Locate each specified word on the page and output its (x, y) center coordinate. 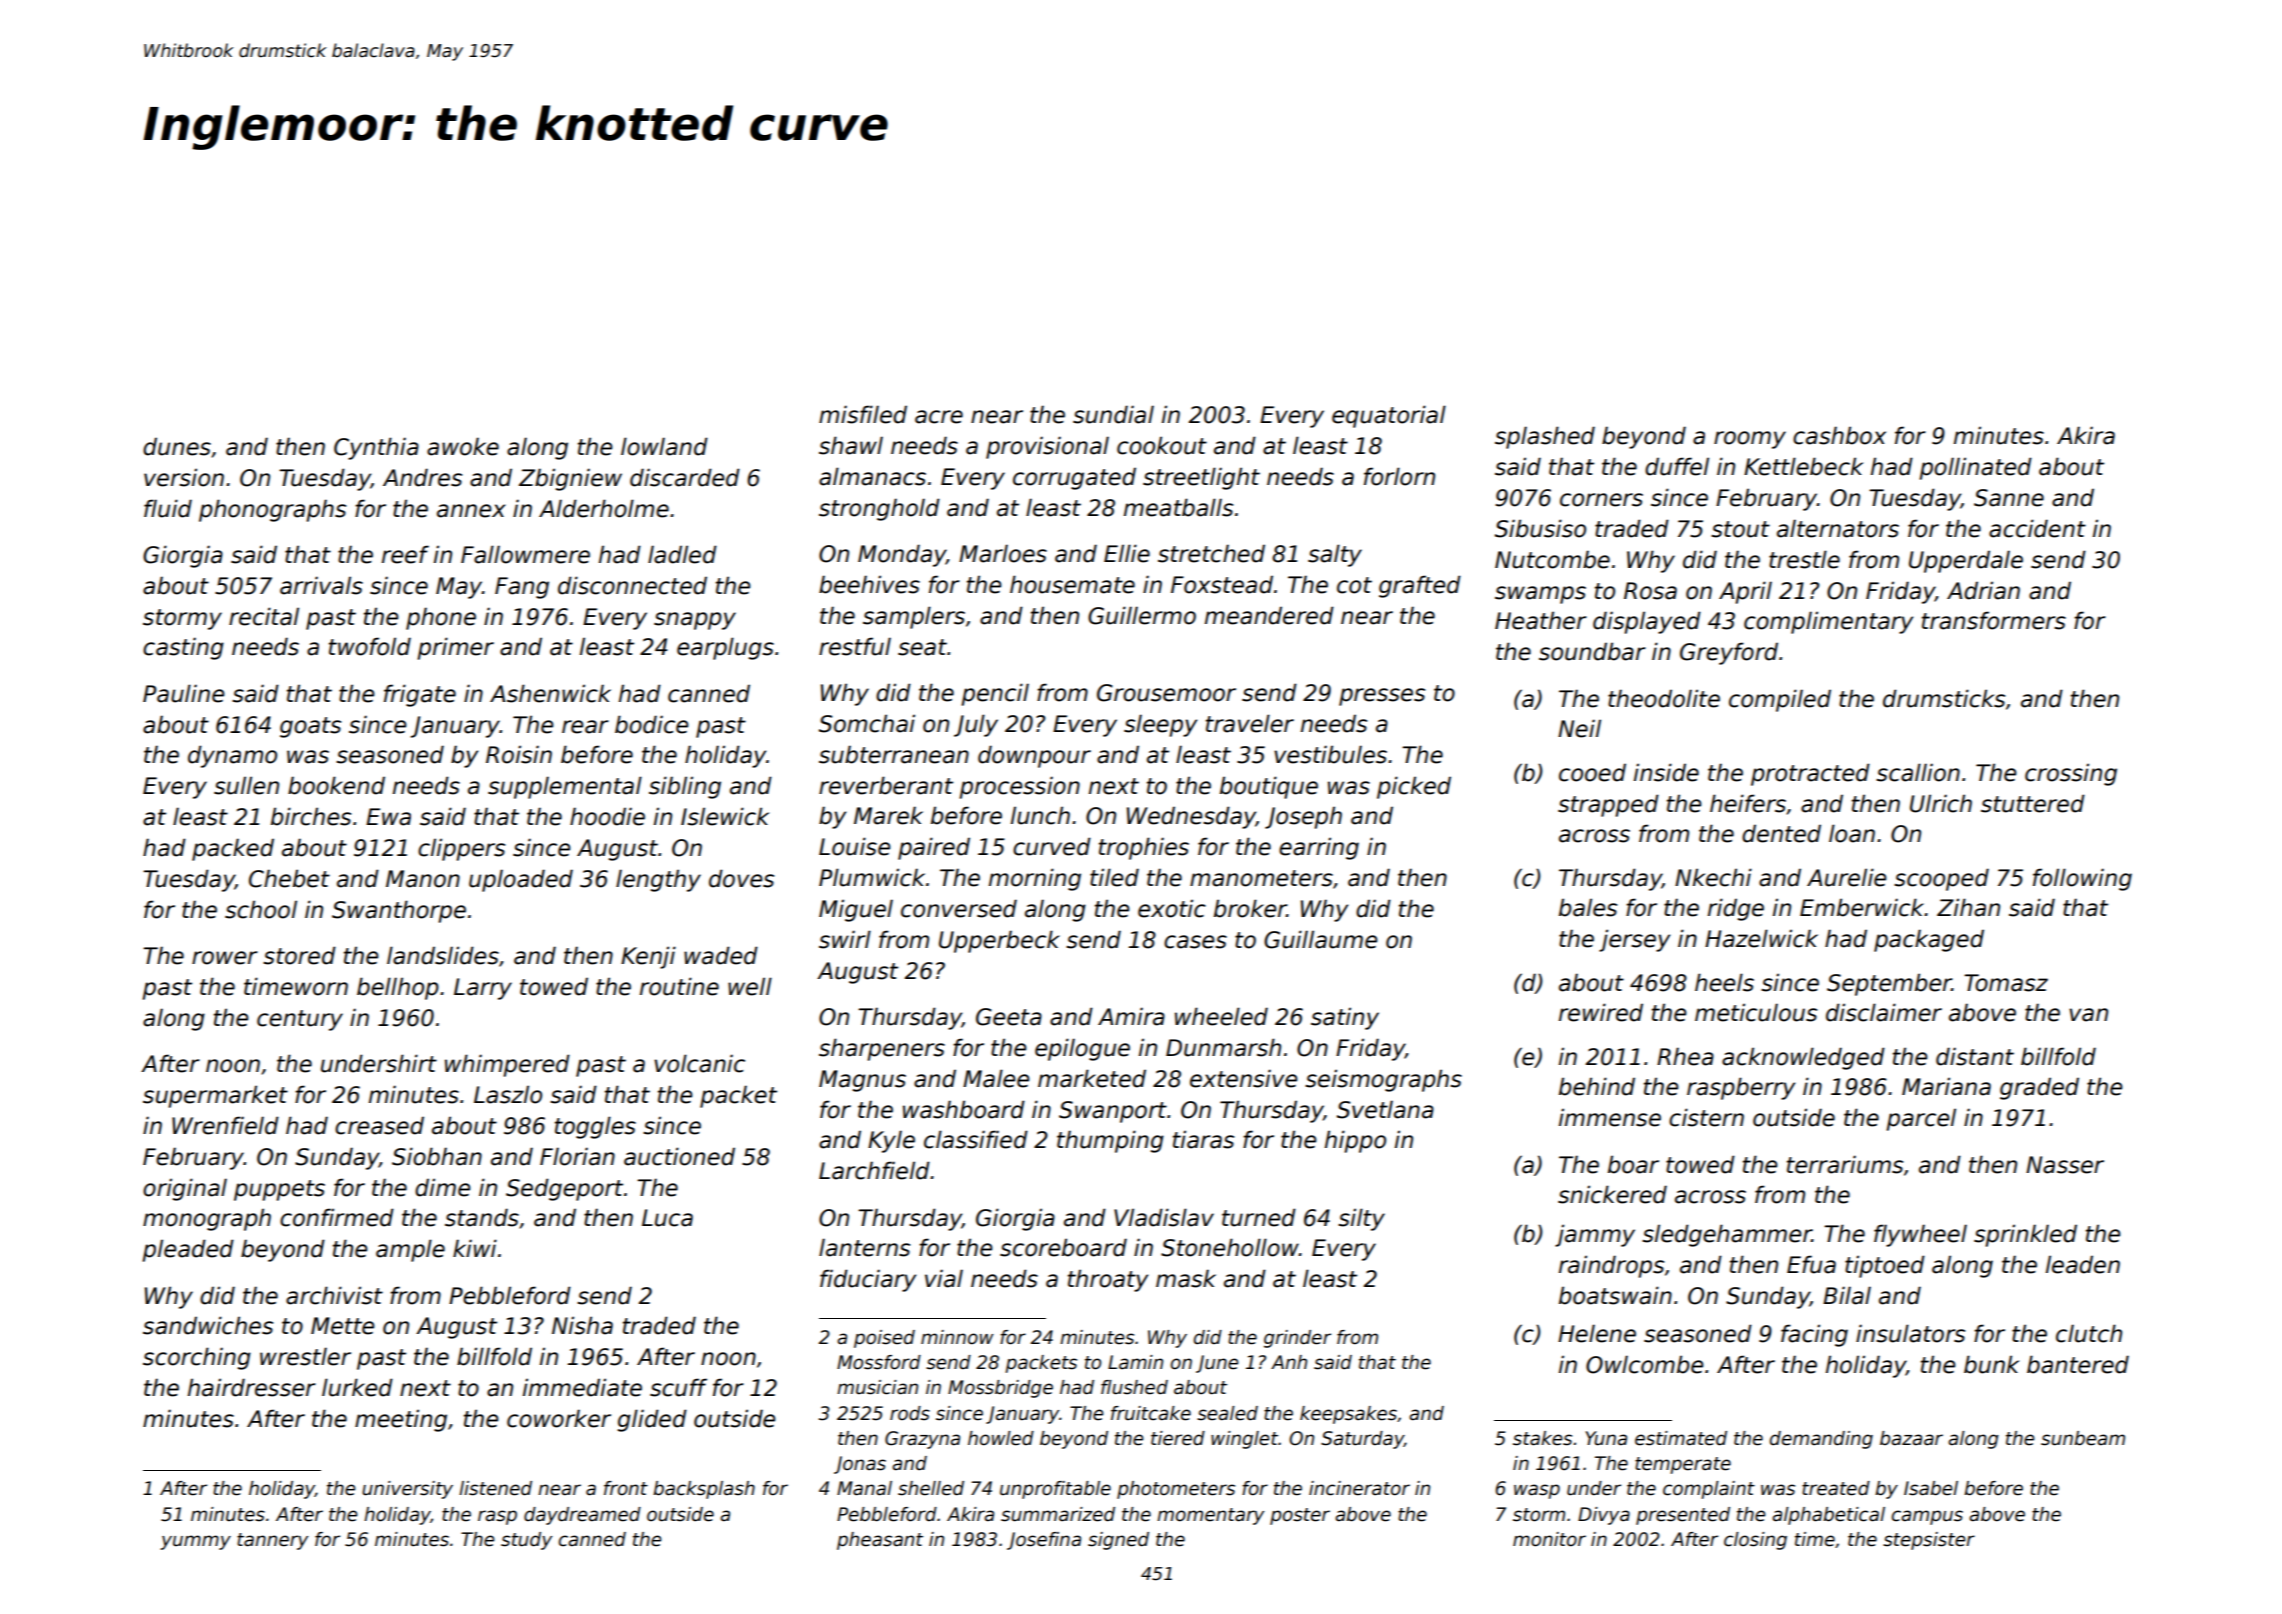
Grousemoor (1166, 693)
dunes (177, 446)
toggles (595, 1127)
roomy (1750, 440)
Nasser (2065, 1165)
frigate (420, 695)
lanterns (864, 1247)
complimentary (1828, 622)
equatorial (1389, 416)
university (407, 1490)
